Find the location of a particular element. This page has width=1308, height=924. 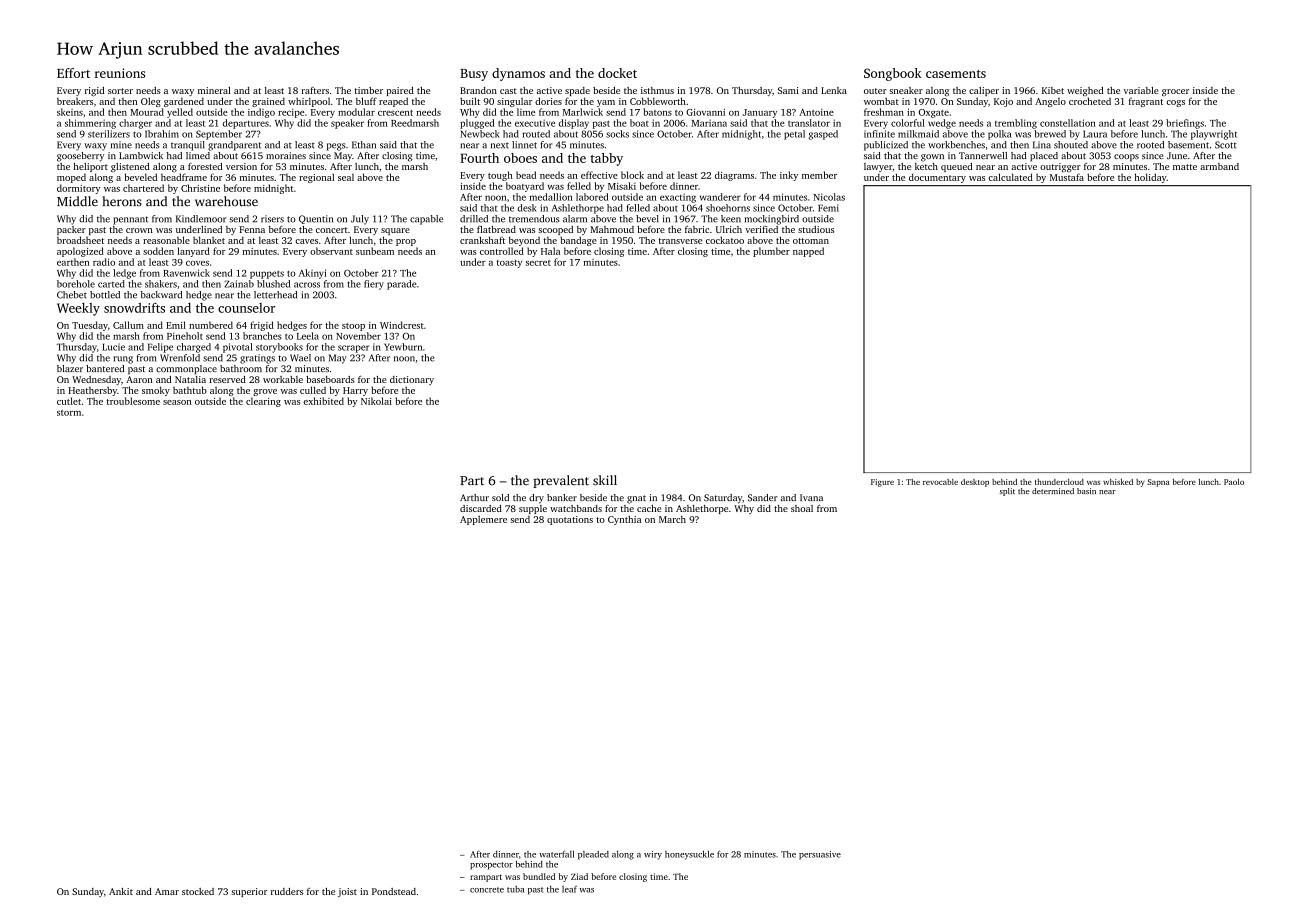

persuasive is located at coordinates (820, 855).
